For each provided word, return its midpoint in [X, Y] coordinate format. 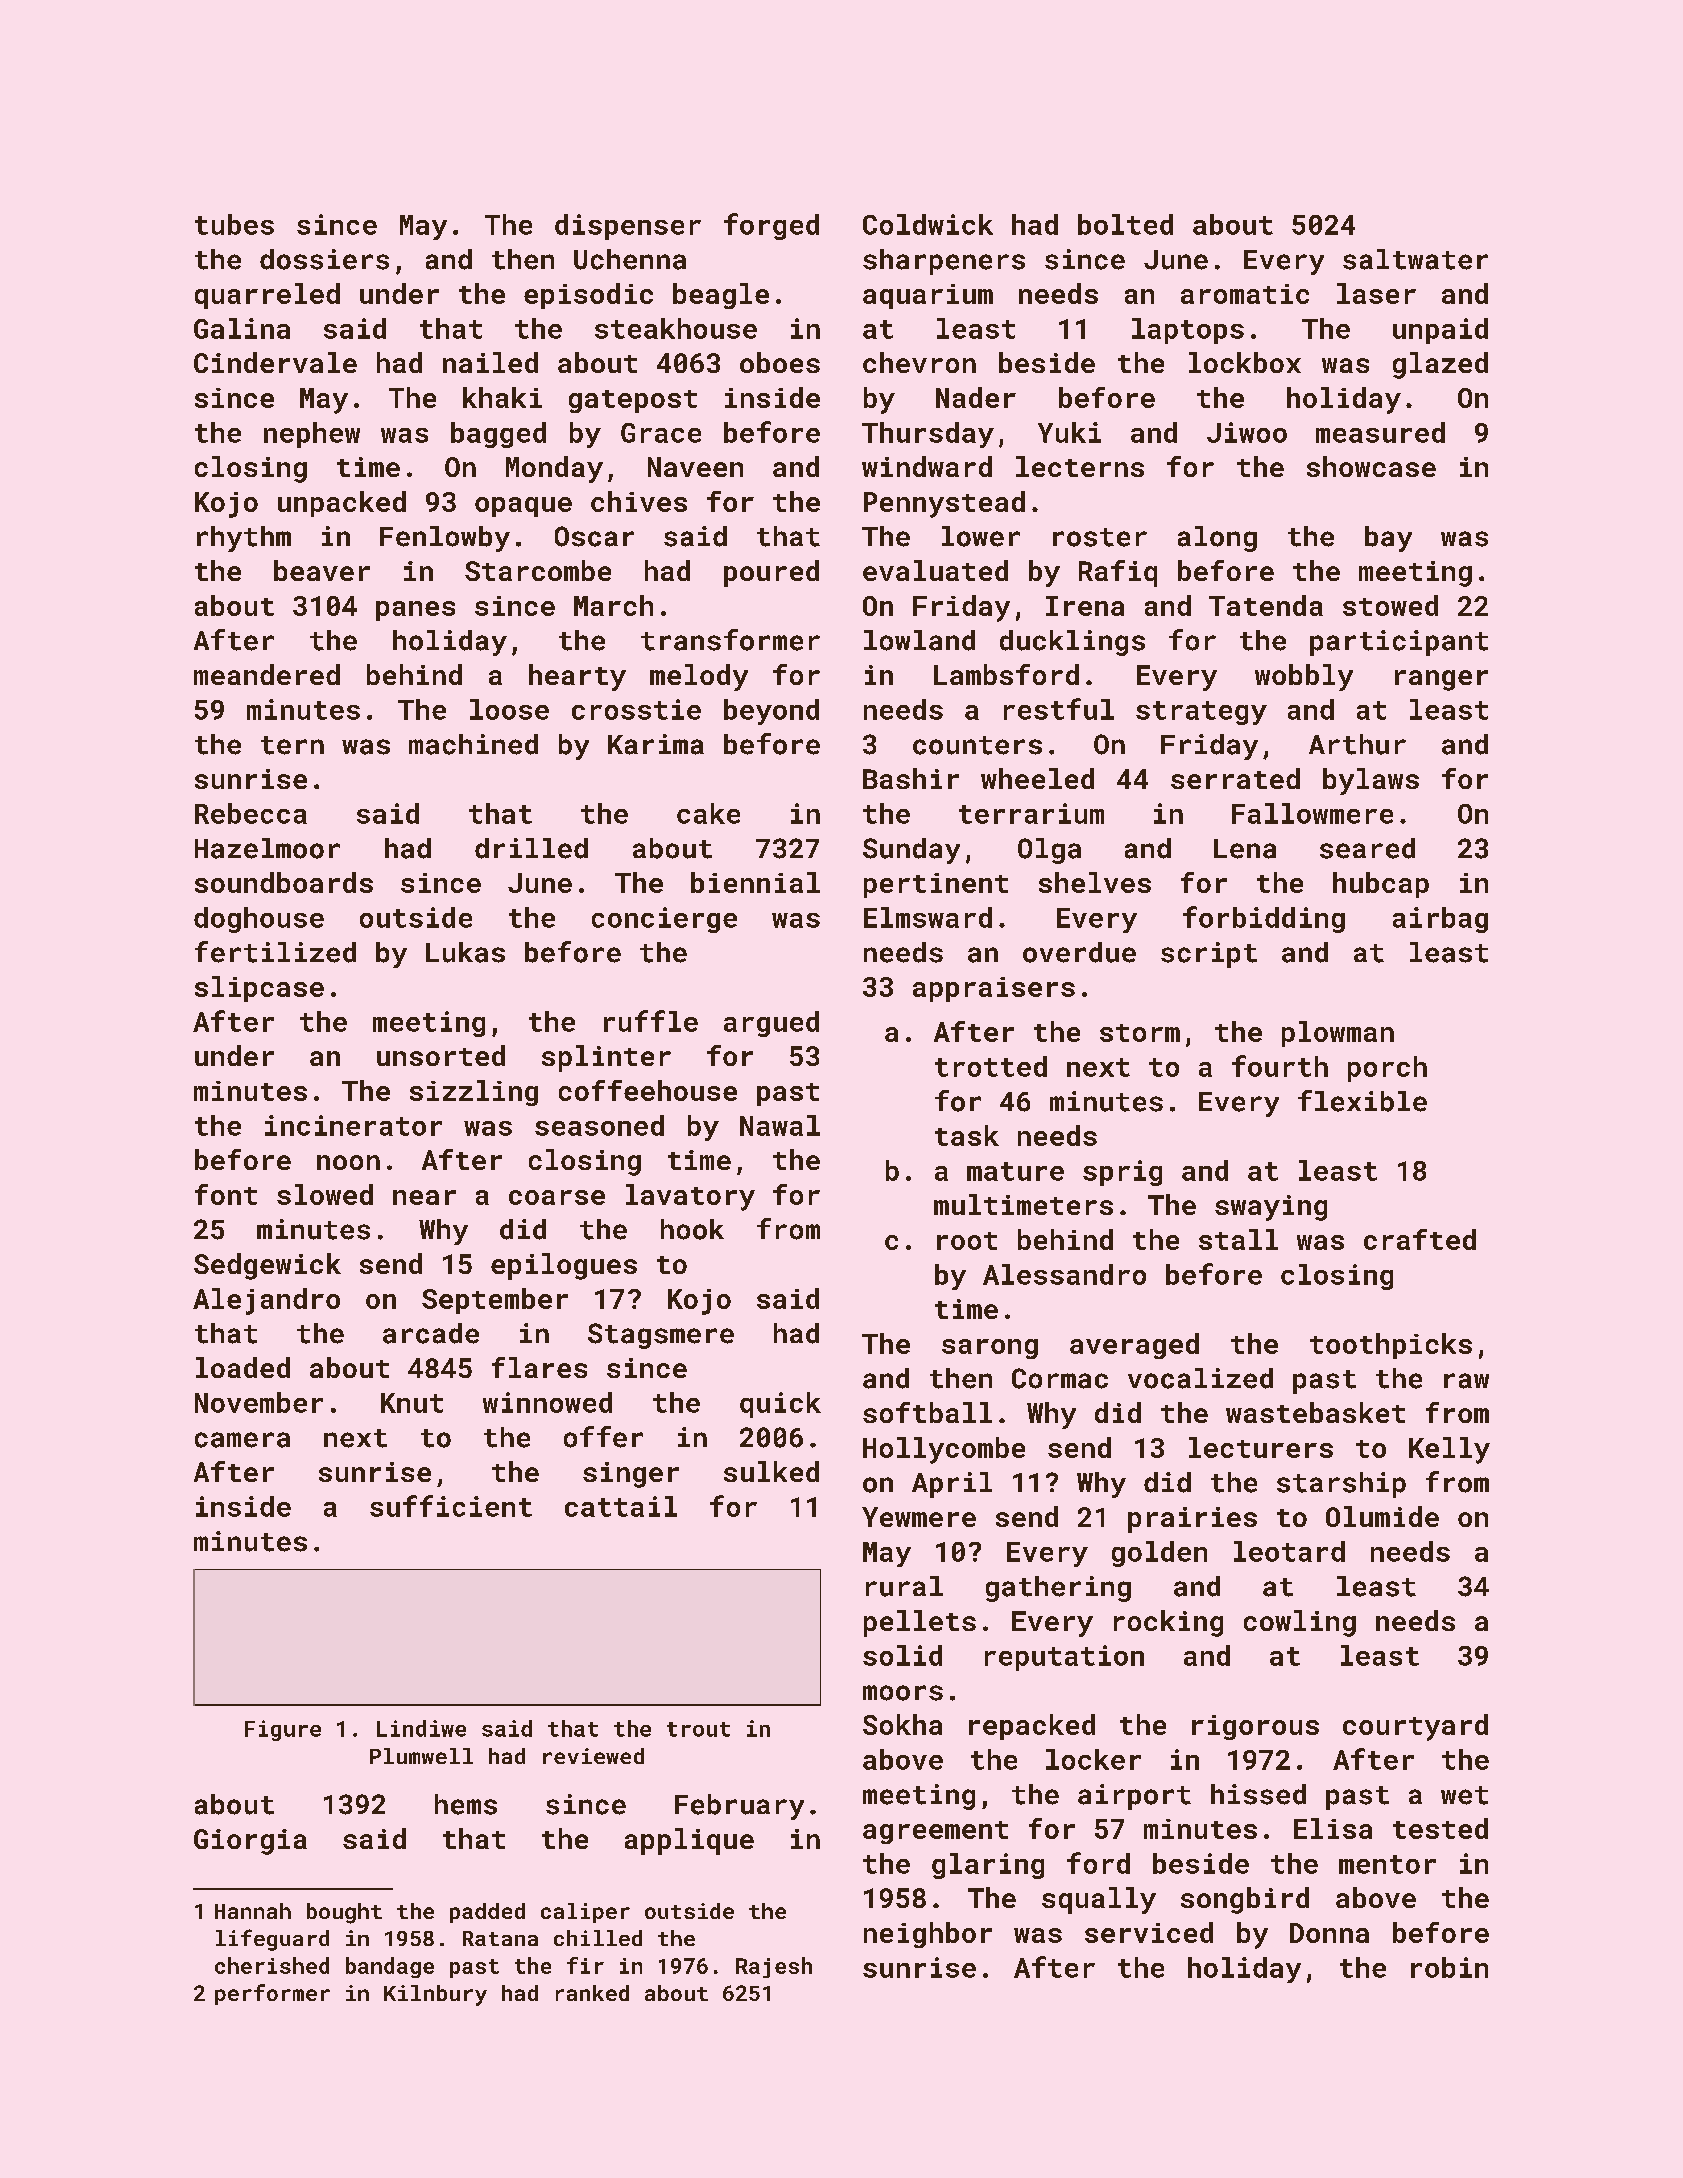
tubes [234, 224]
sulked [771, 1471]
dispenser [628, 227]
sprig [1122, 1173]
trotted [991, 1066]
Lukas [465, 952]
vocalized [1200, 1378]
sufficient [451, 1506]
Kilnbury [435, 1995]
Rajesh [774, 1967]
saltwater [1415, 259]
